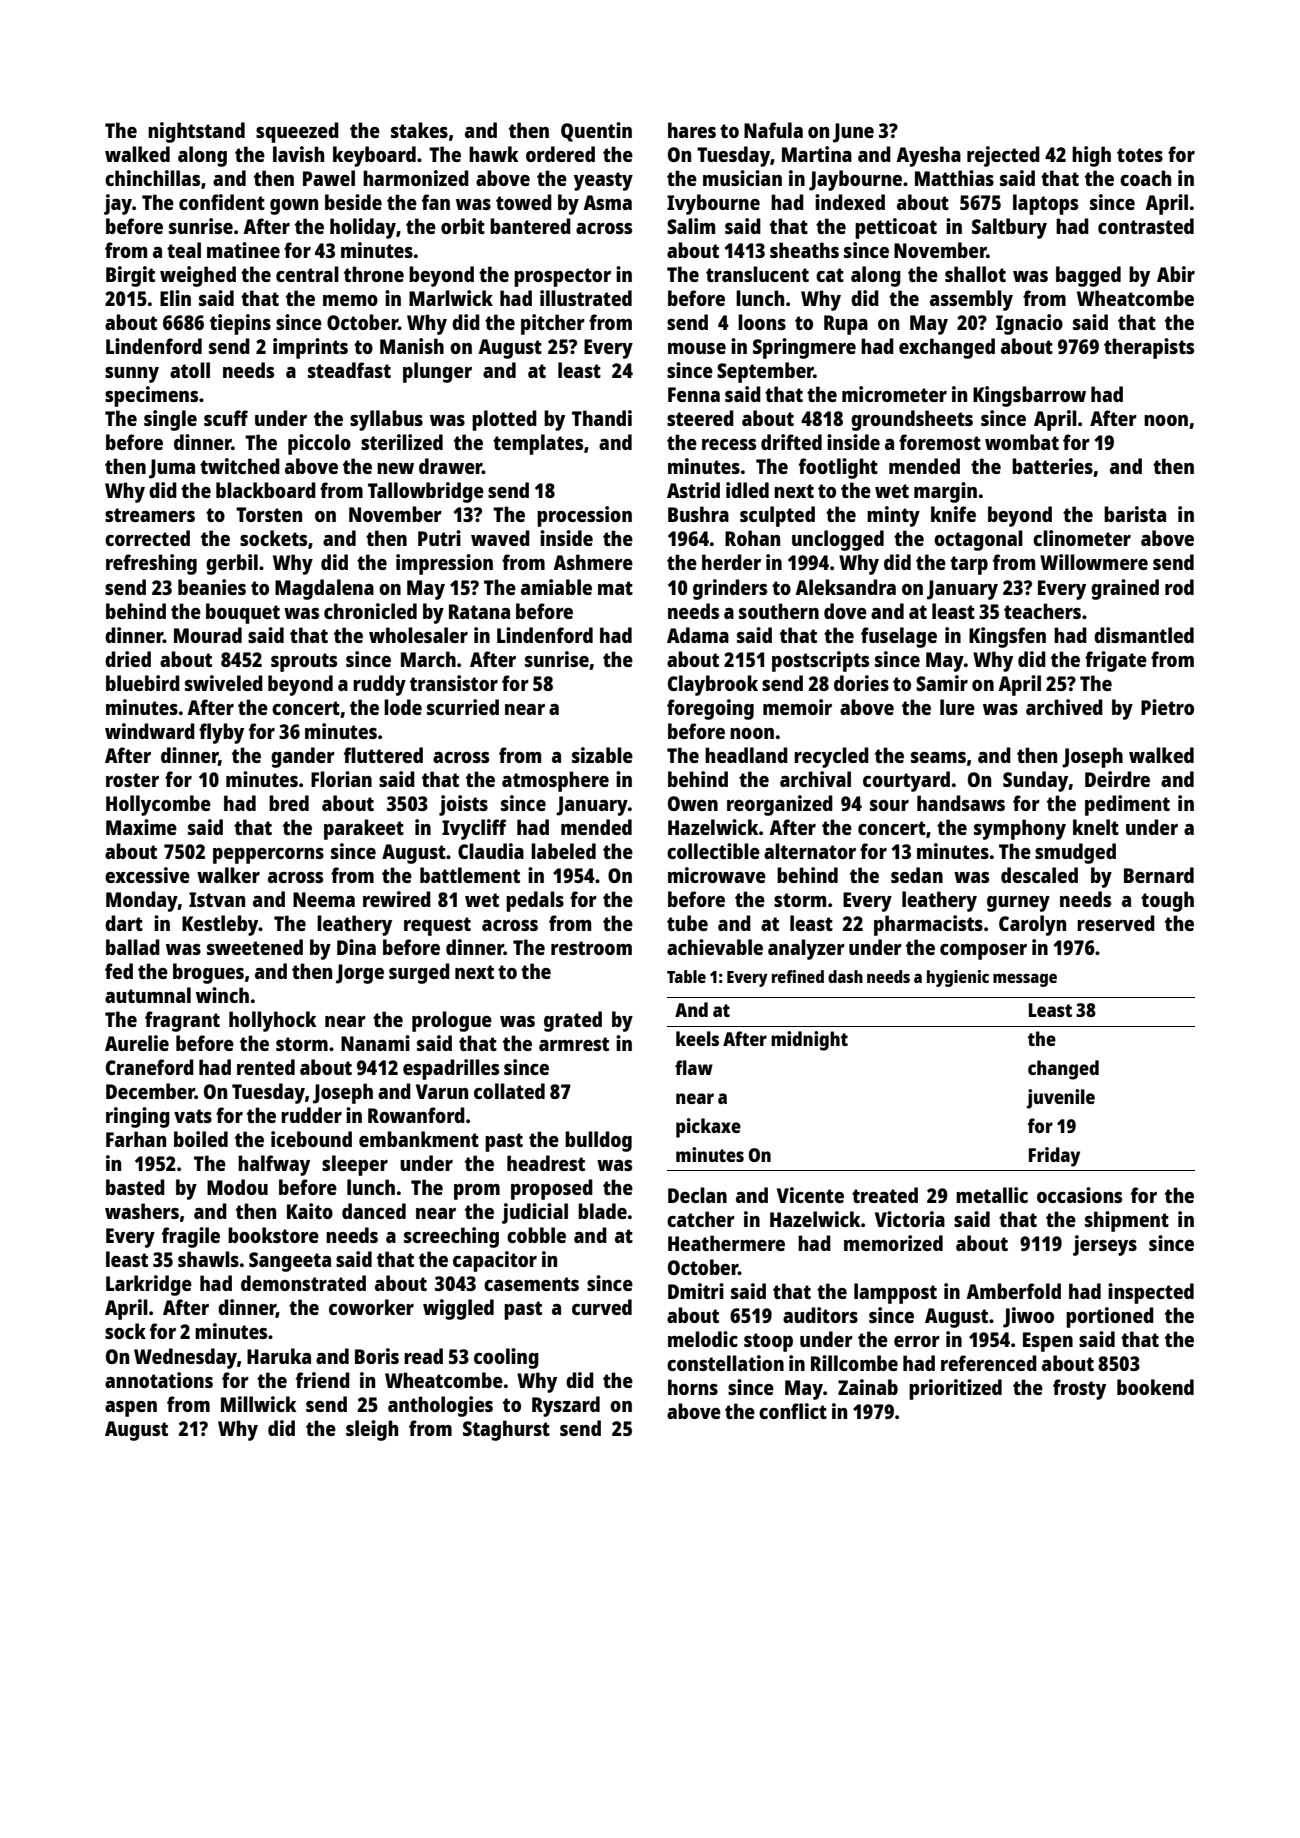  I want to click on hares, so click(692, 130).
